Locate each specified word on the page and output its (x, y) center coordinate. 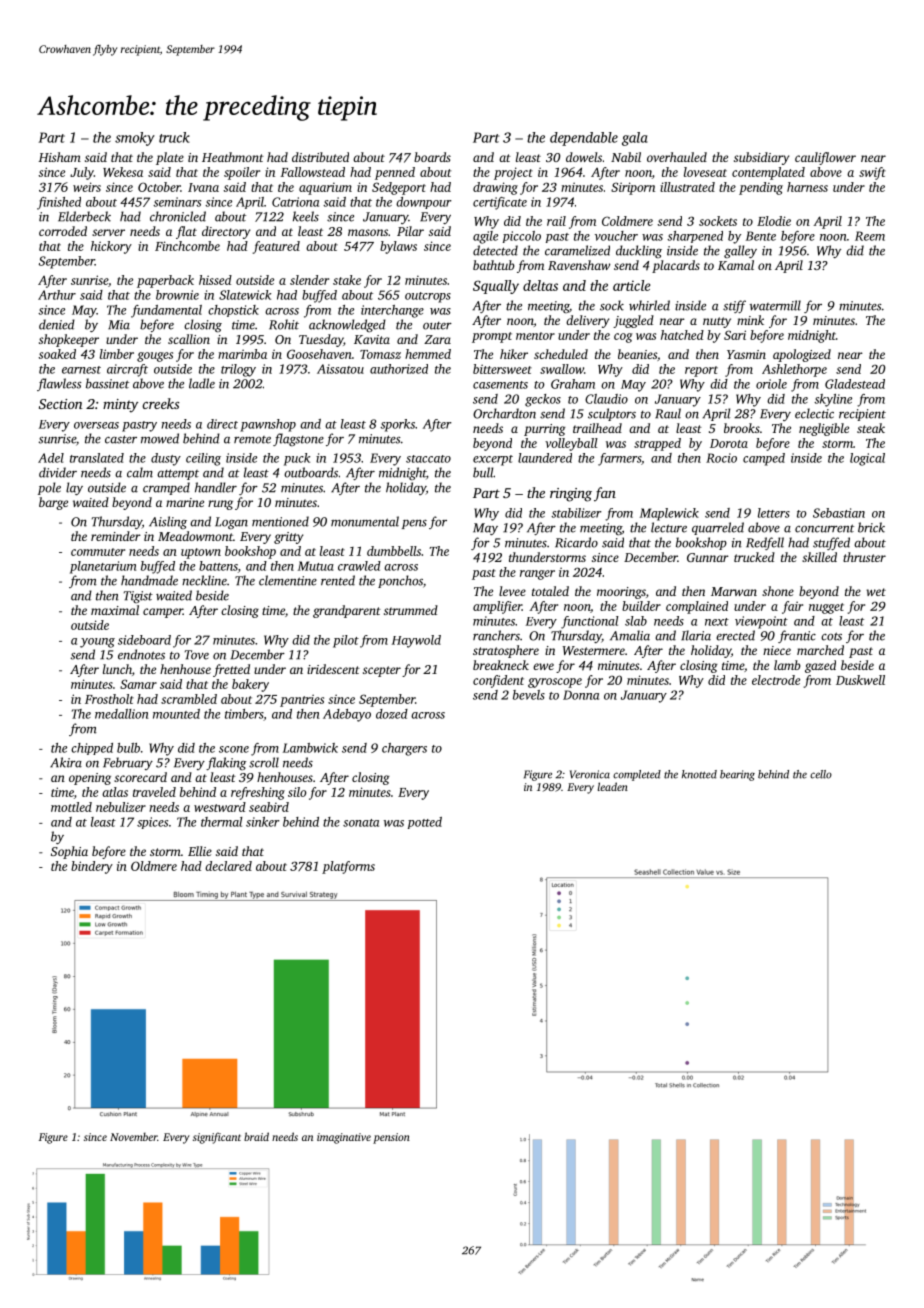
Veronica (590, 774)
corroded (63, 231)
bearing (737, 775)
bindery (92, 867)
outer (437, 326)
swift (872, 173)
